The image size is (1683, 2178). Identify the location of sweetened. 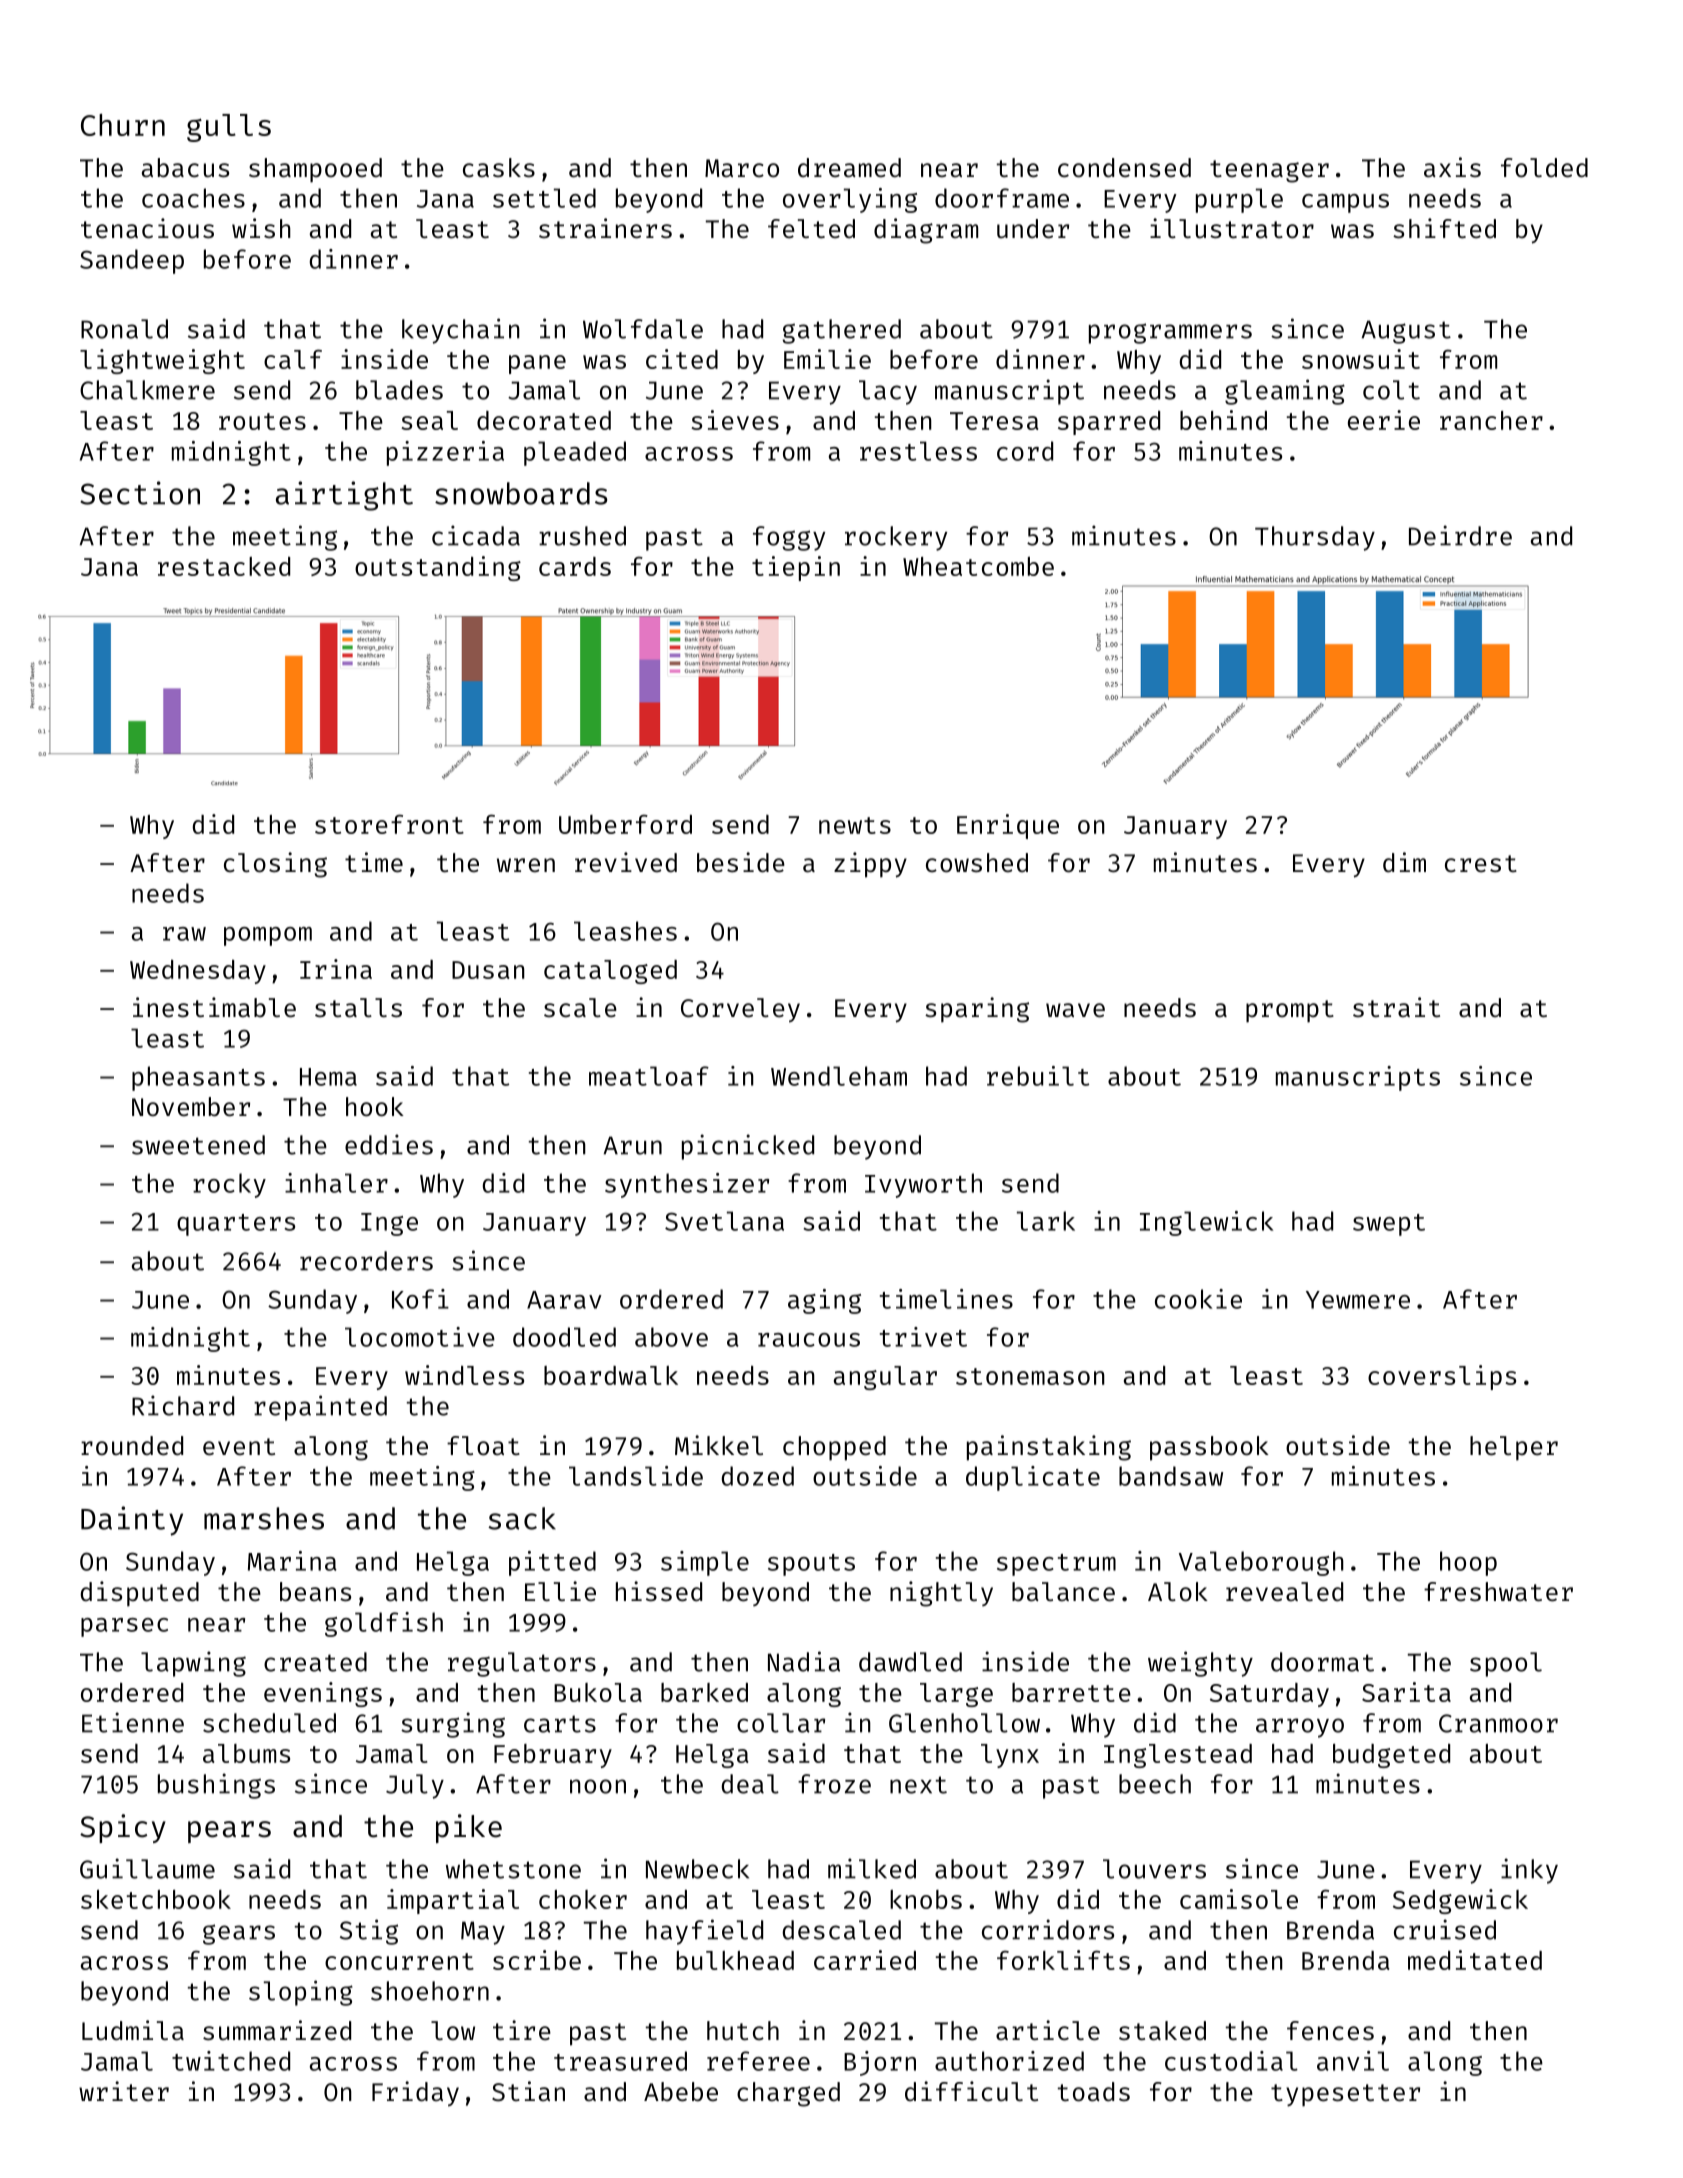
(198, 1145).
